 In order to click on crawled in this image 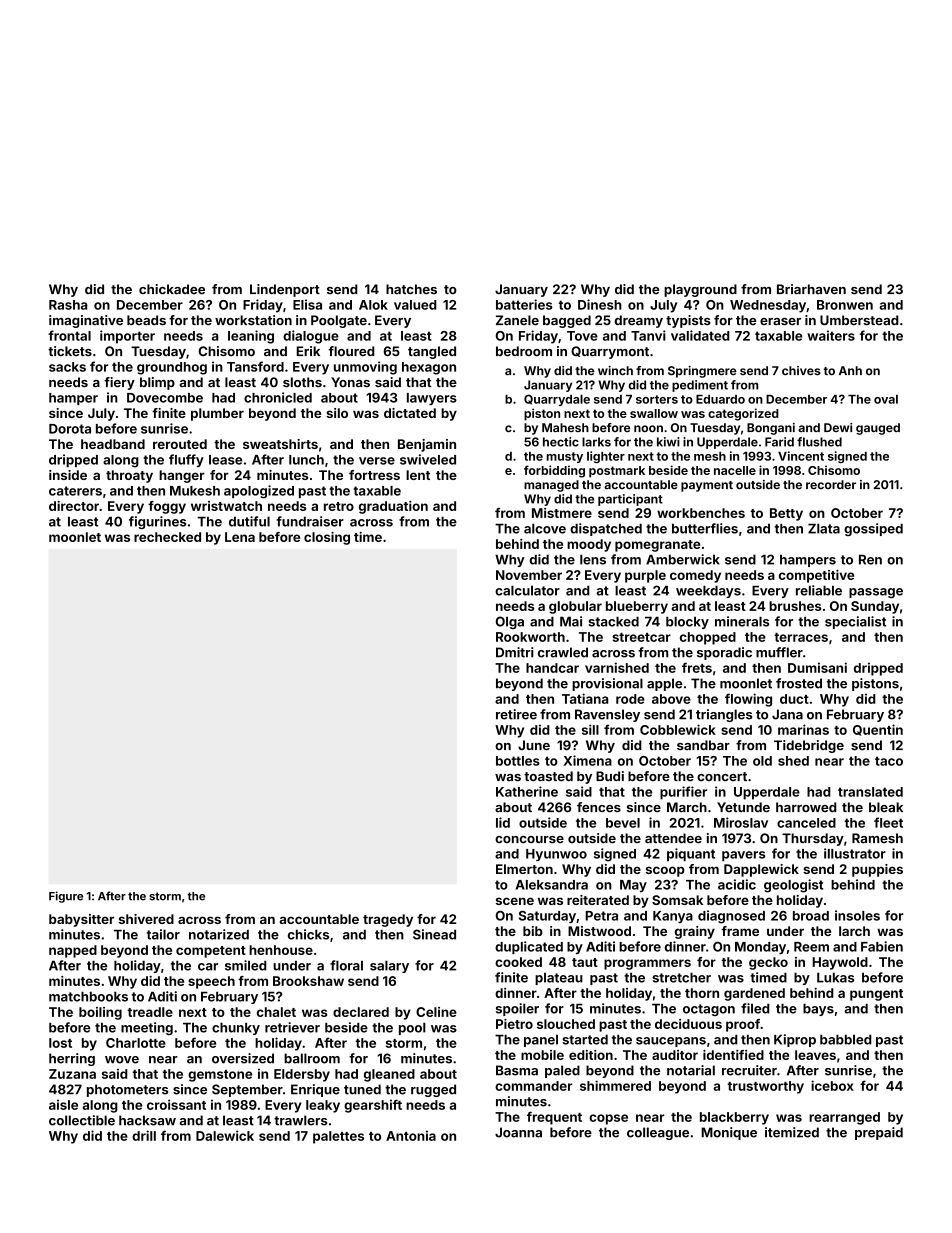, I will do `click(563, 652)`.
